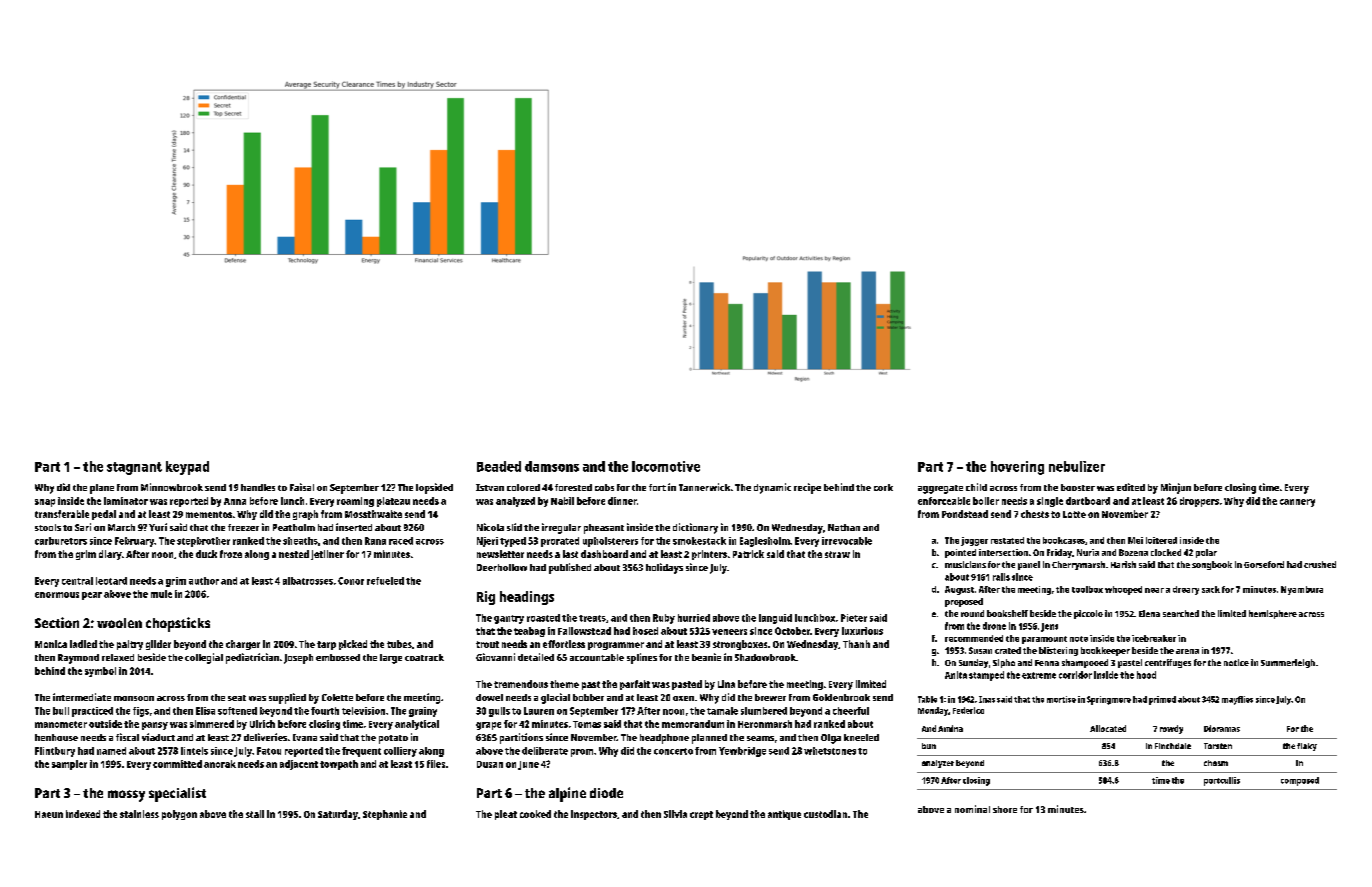  I want to click on shore, so click(1005, 809).
